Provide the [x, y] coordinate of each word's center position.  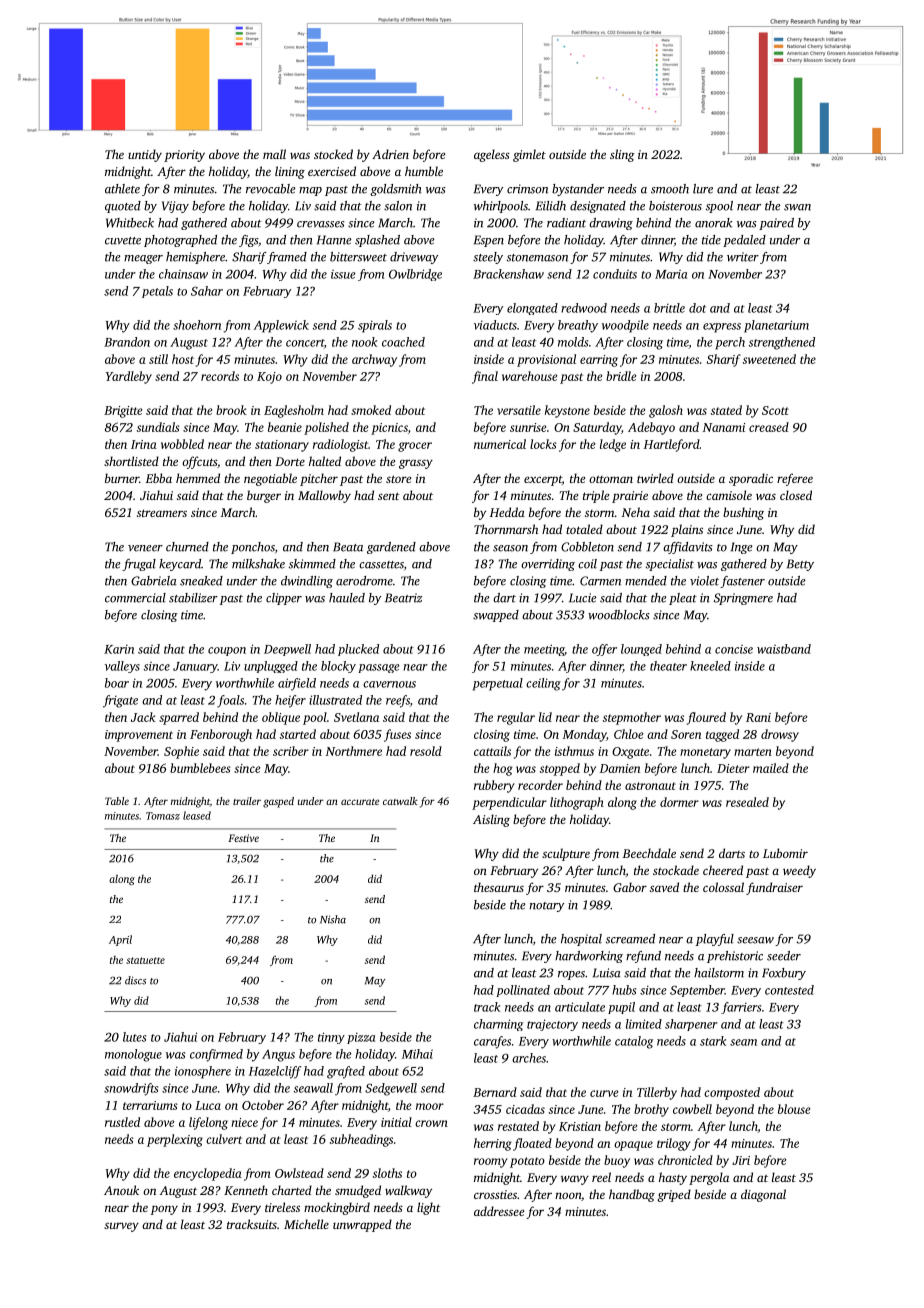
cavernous [389, 684]
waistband [784, 649]
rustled [122, 1122]
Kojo [269, 378]
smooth [670, 189]
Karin [119, 649]
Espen [489, 241]
